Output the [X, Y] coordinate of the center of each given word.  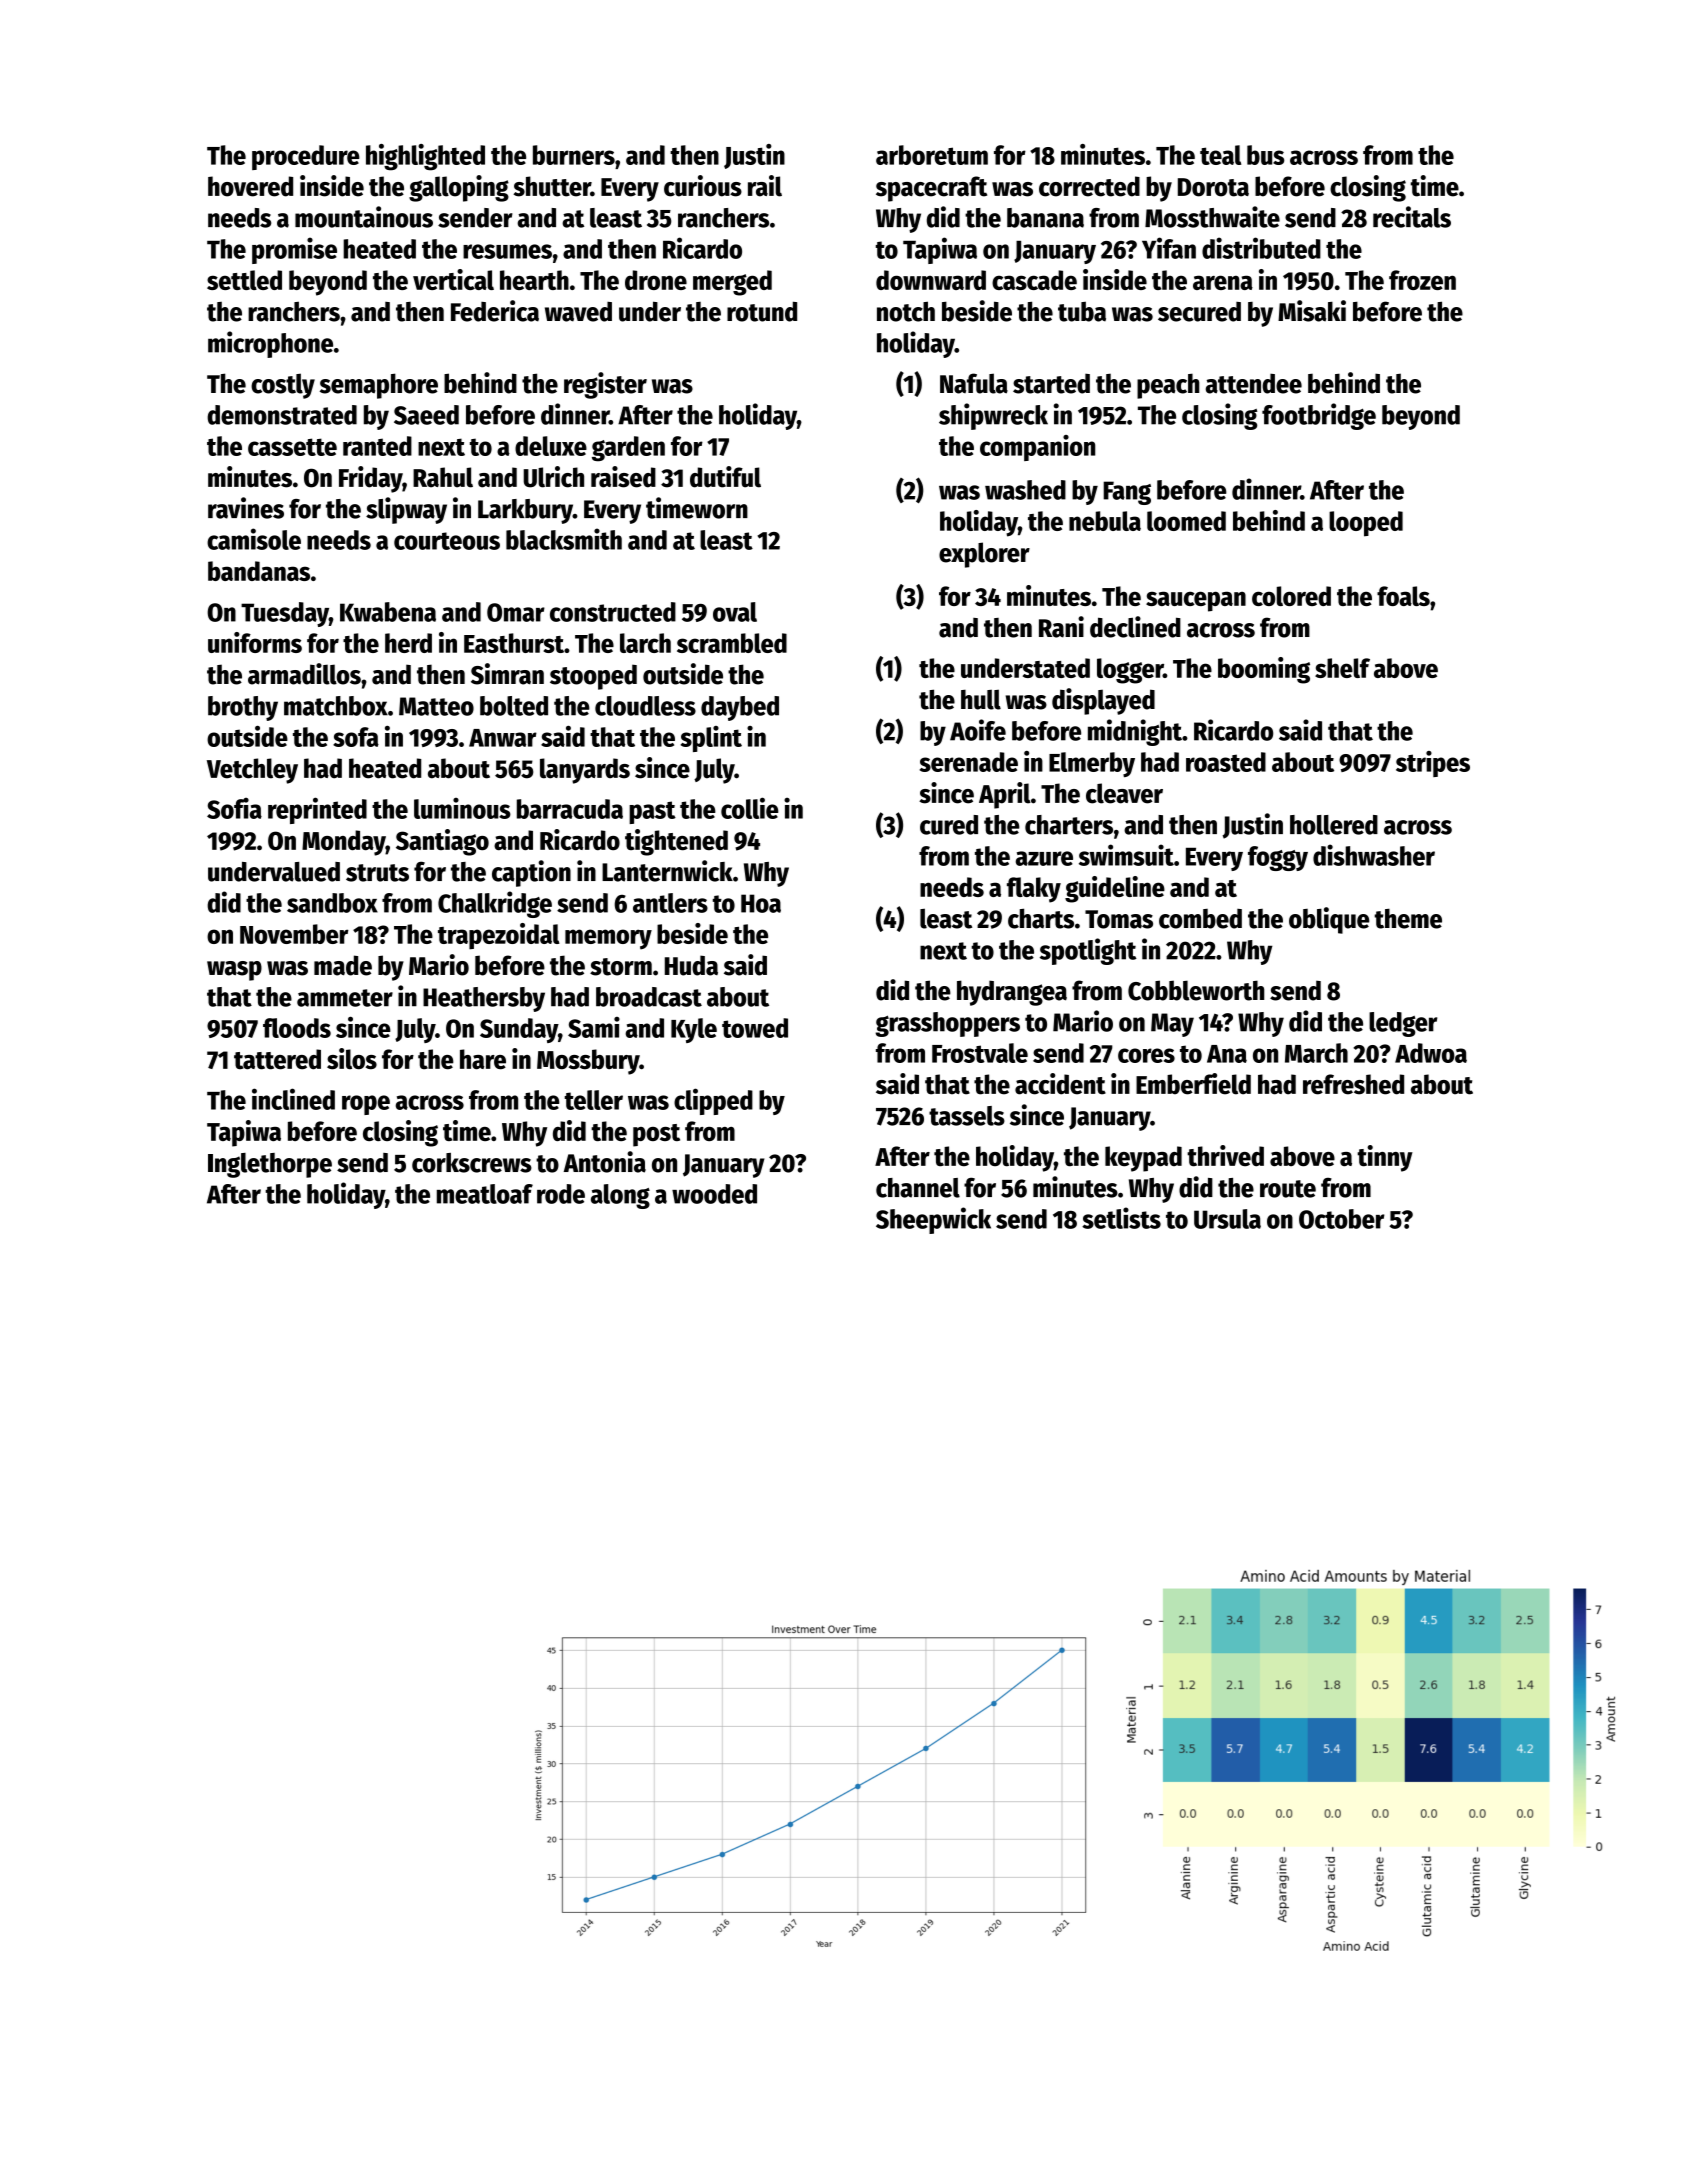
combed [1200, 919]
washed [1025, 490]
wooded [714, 1194]
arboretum [932, 155]
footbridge [1319, 416]
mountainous [364, 217]
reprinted [317, 810]
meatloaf [485, 1194]
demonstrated [282, 415]
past [652, 812]
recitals [1412, 217]
